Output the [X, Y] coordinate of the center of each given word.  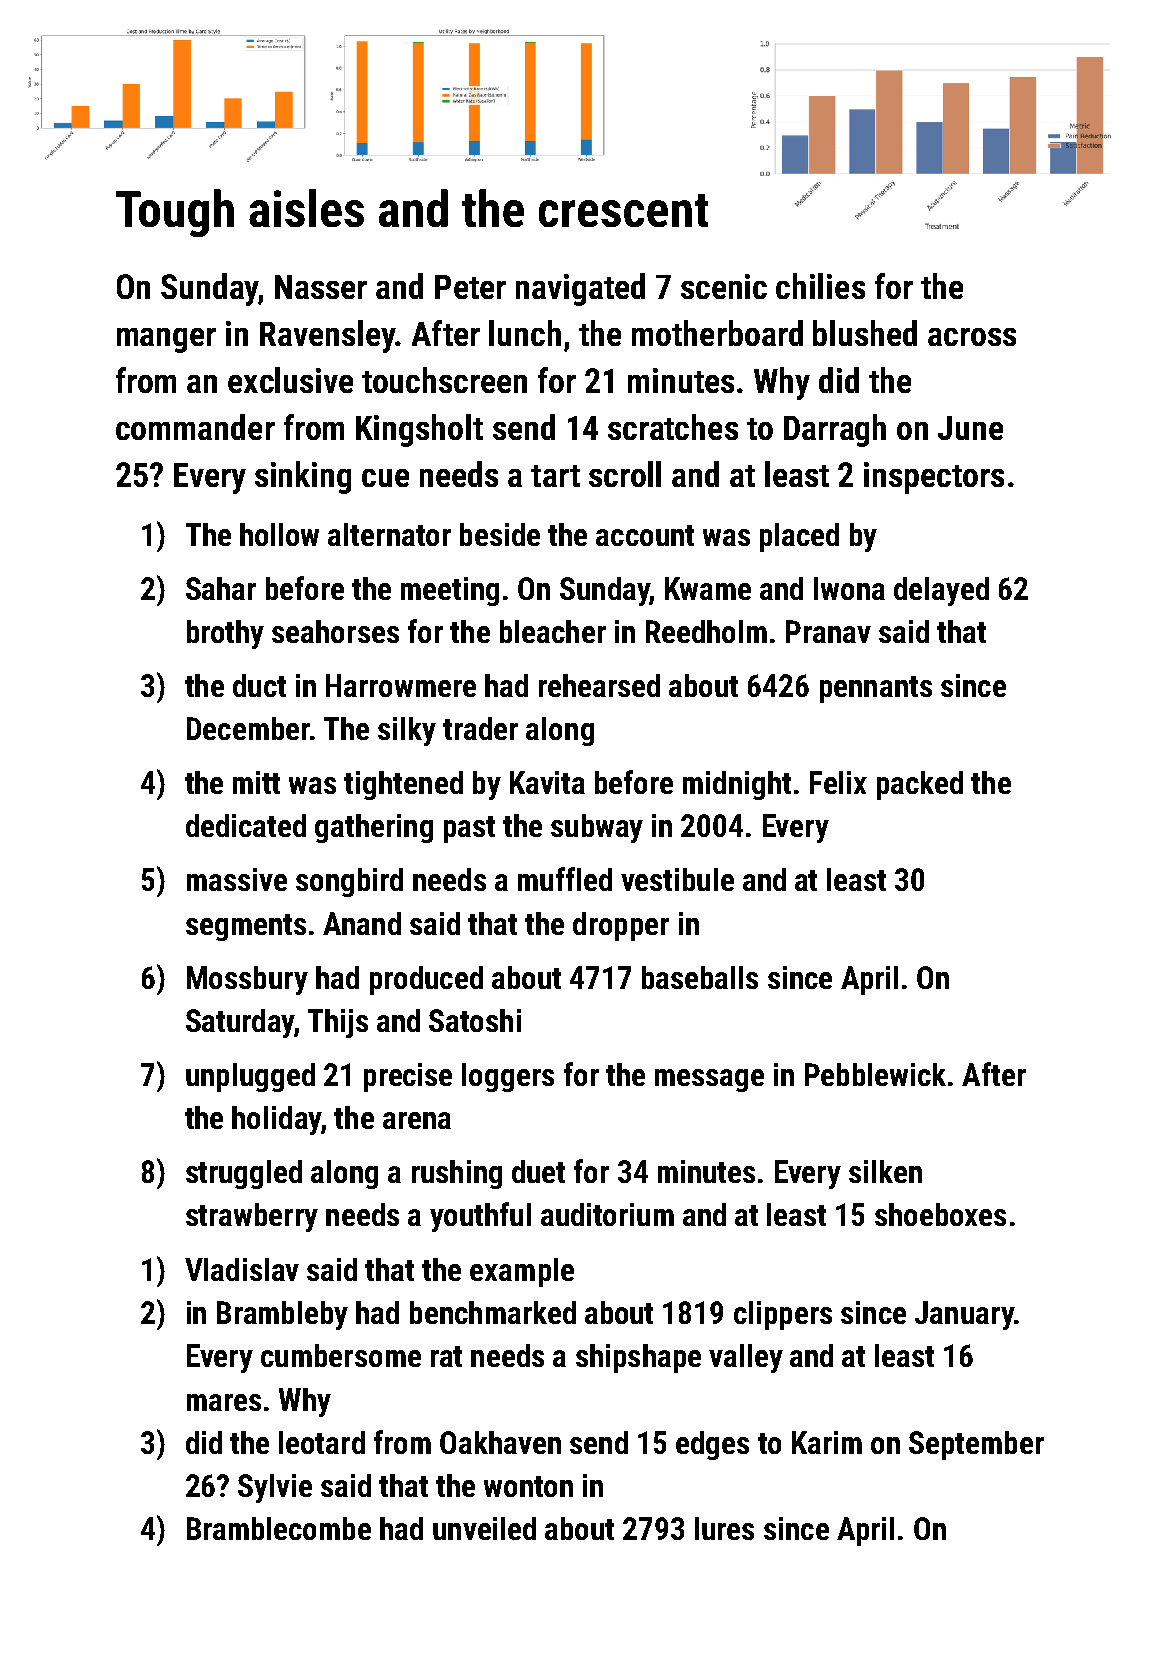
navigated [580, 289]
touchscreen [444, 380]
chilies [820, 286]
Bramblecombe [279, 1528]
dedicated [246, 825]
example [522, 1272]
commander [195, 427]
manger [166, 340]
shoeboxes [940, 1214]
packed [920, 785]
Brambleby [282, 1315]
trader [480, 728]
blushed [865, 333]
